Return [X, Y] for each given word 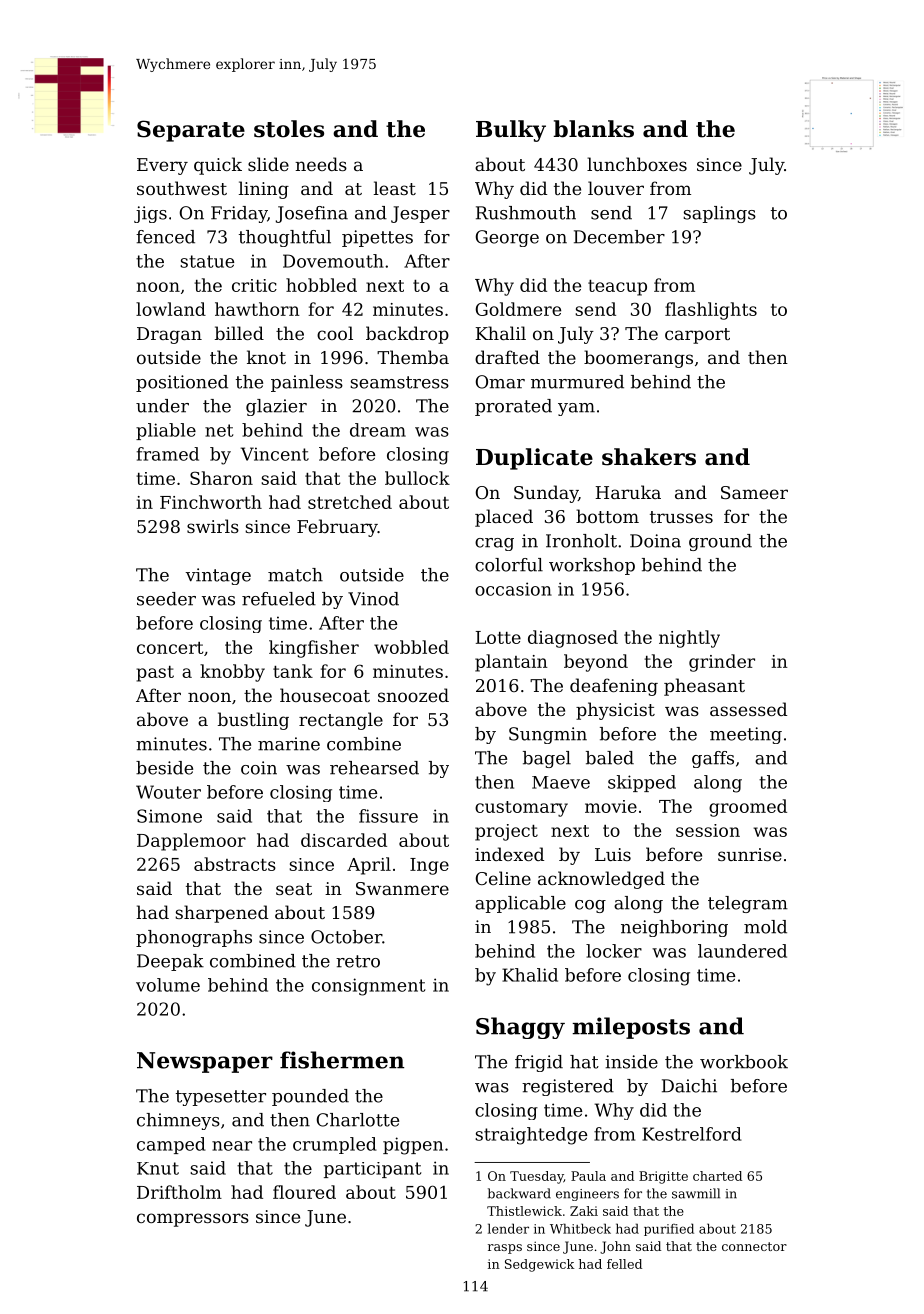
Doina [655, 541]
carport [697, 336]
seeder [166, 599]
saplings [719, 214]
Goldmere [518, 309]
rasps [505, 1249]
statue [207, 261]
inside [631, 1062]
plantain [511, 663]
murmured [577, 382]
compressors [193, 1220]
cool [335, 333]
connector [754, 1246]
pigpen [413, 1146]
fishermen [342, 1060]
